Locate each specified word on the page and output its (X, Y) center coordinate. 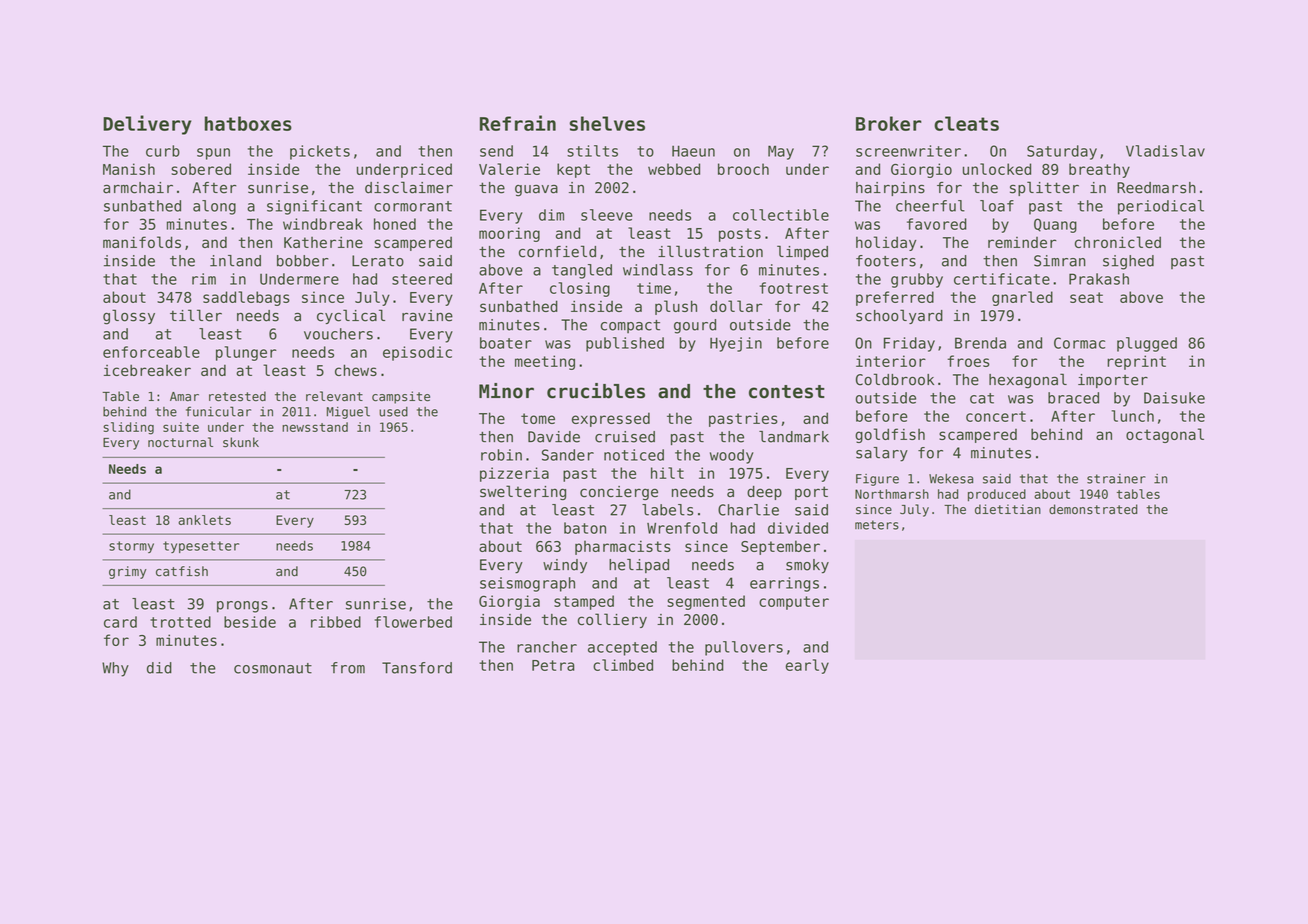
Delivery (147, 125)
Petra (553, 665)
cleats (966, 123)
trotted (180, 622)
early (807, 666)
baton (585, 528)
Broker (889, 123)
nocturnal (180, 442)
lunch (1132, 416)
